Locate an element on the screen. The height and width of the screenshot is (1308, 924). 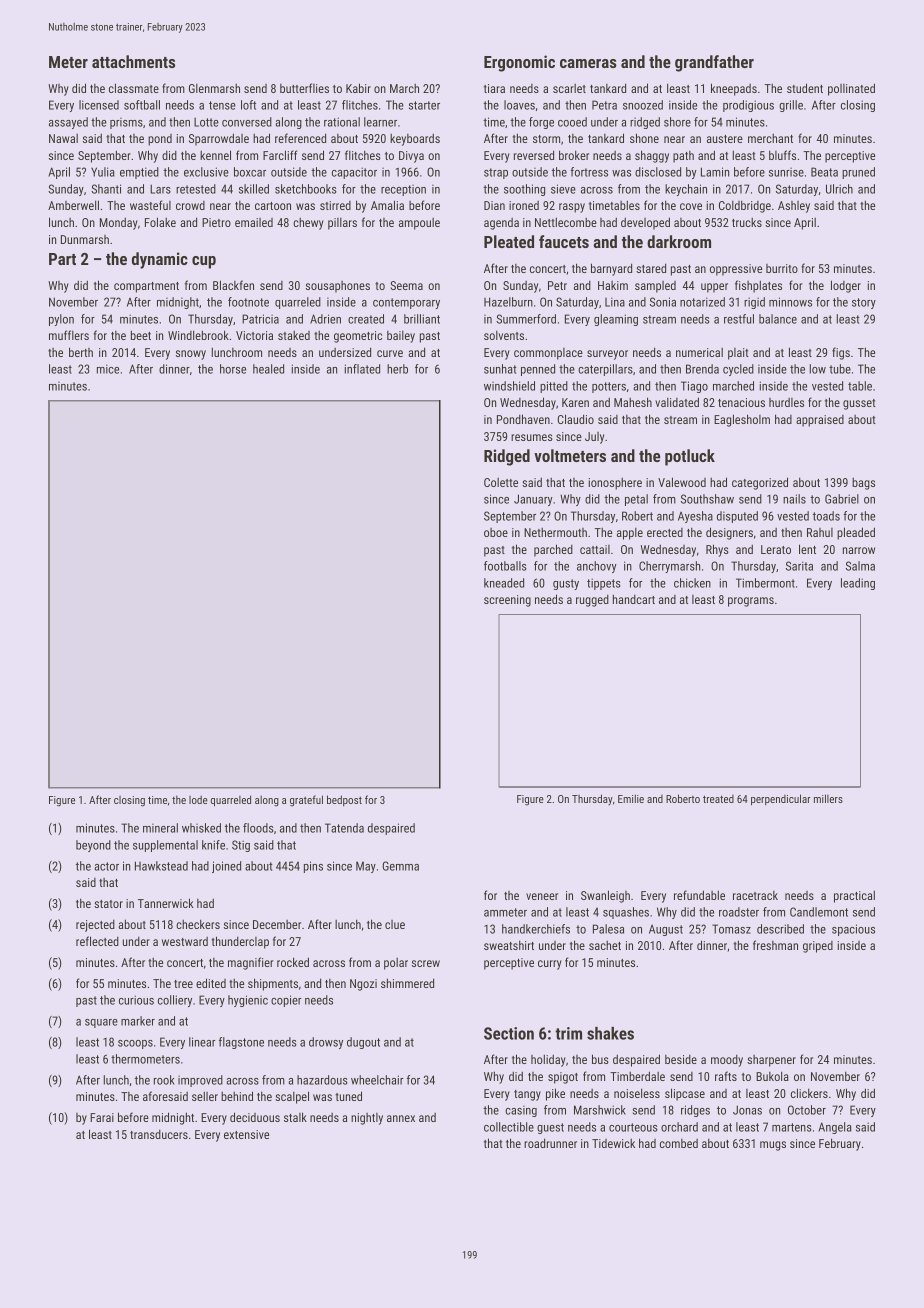
grateful is located at coordinates (306, 801).
